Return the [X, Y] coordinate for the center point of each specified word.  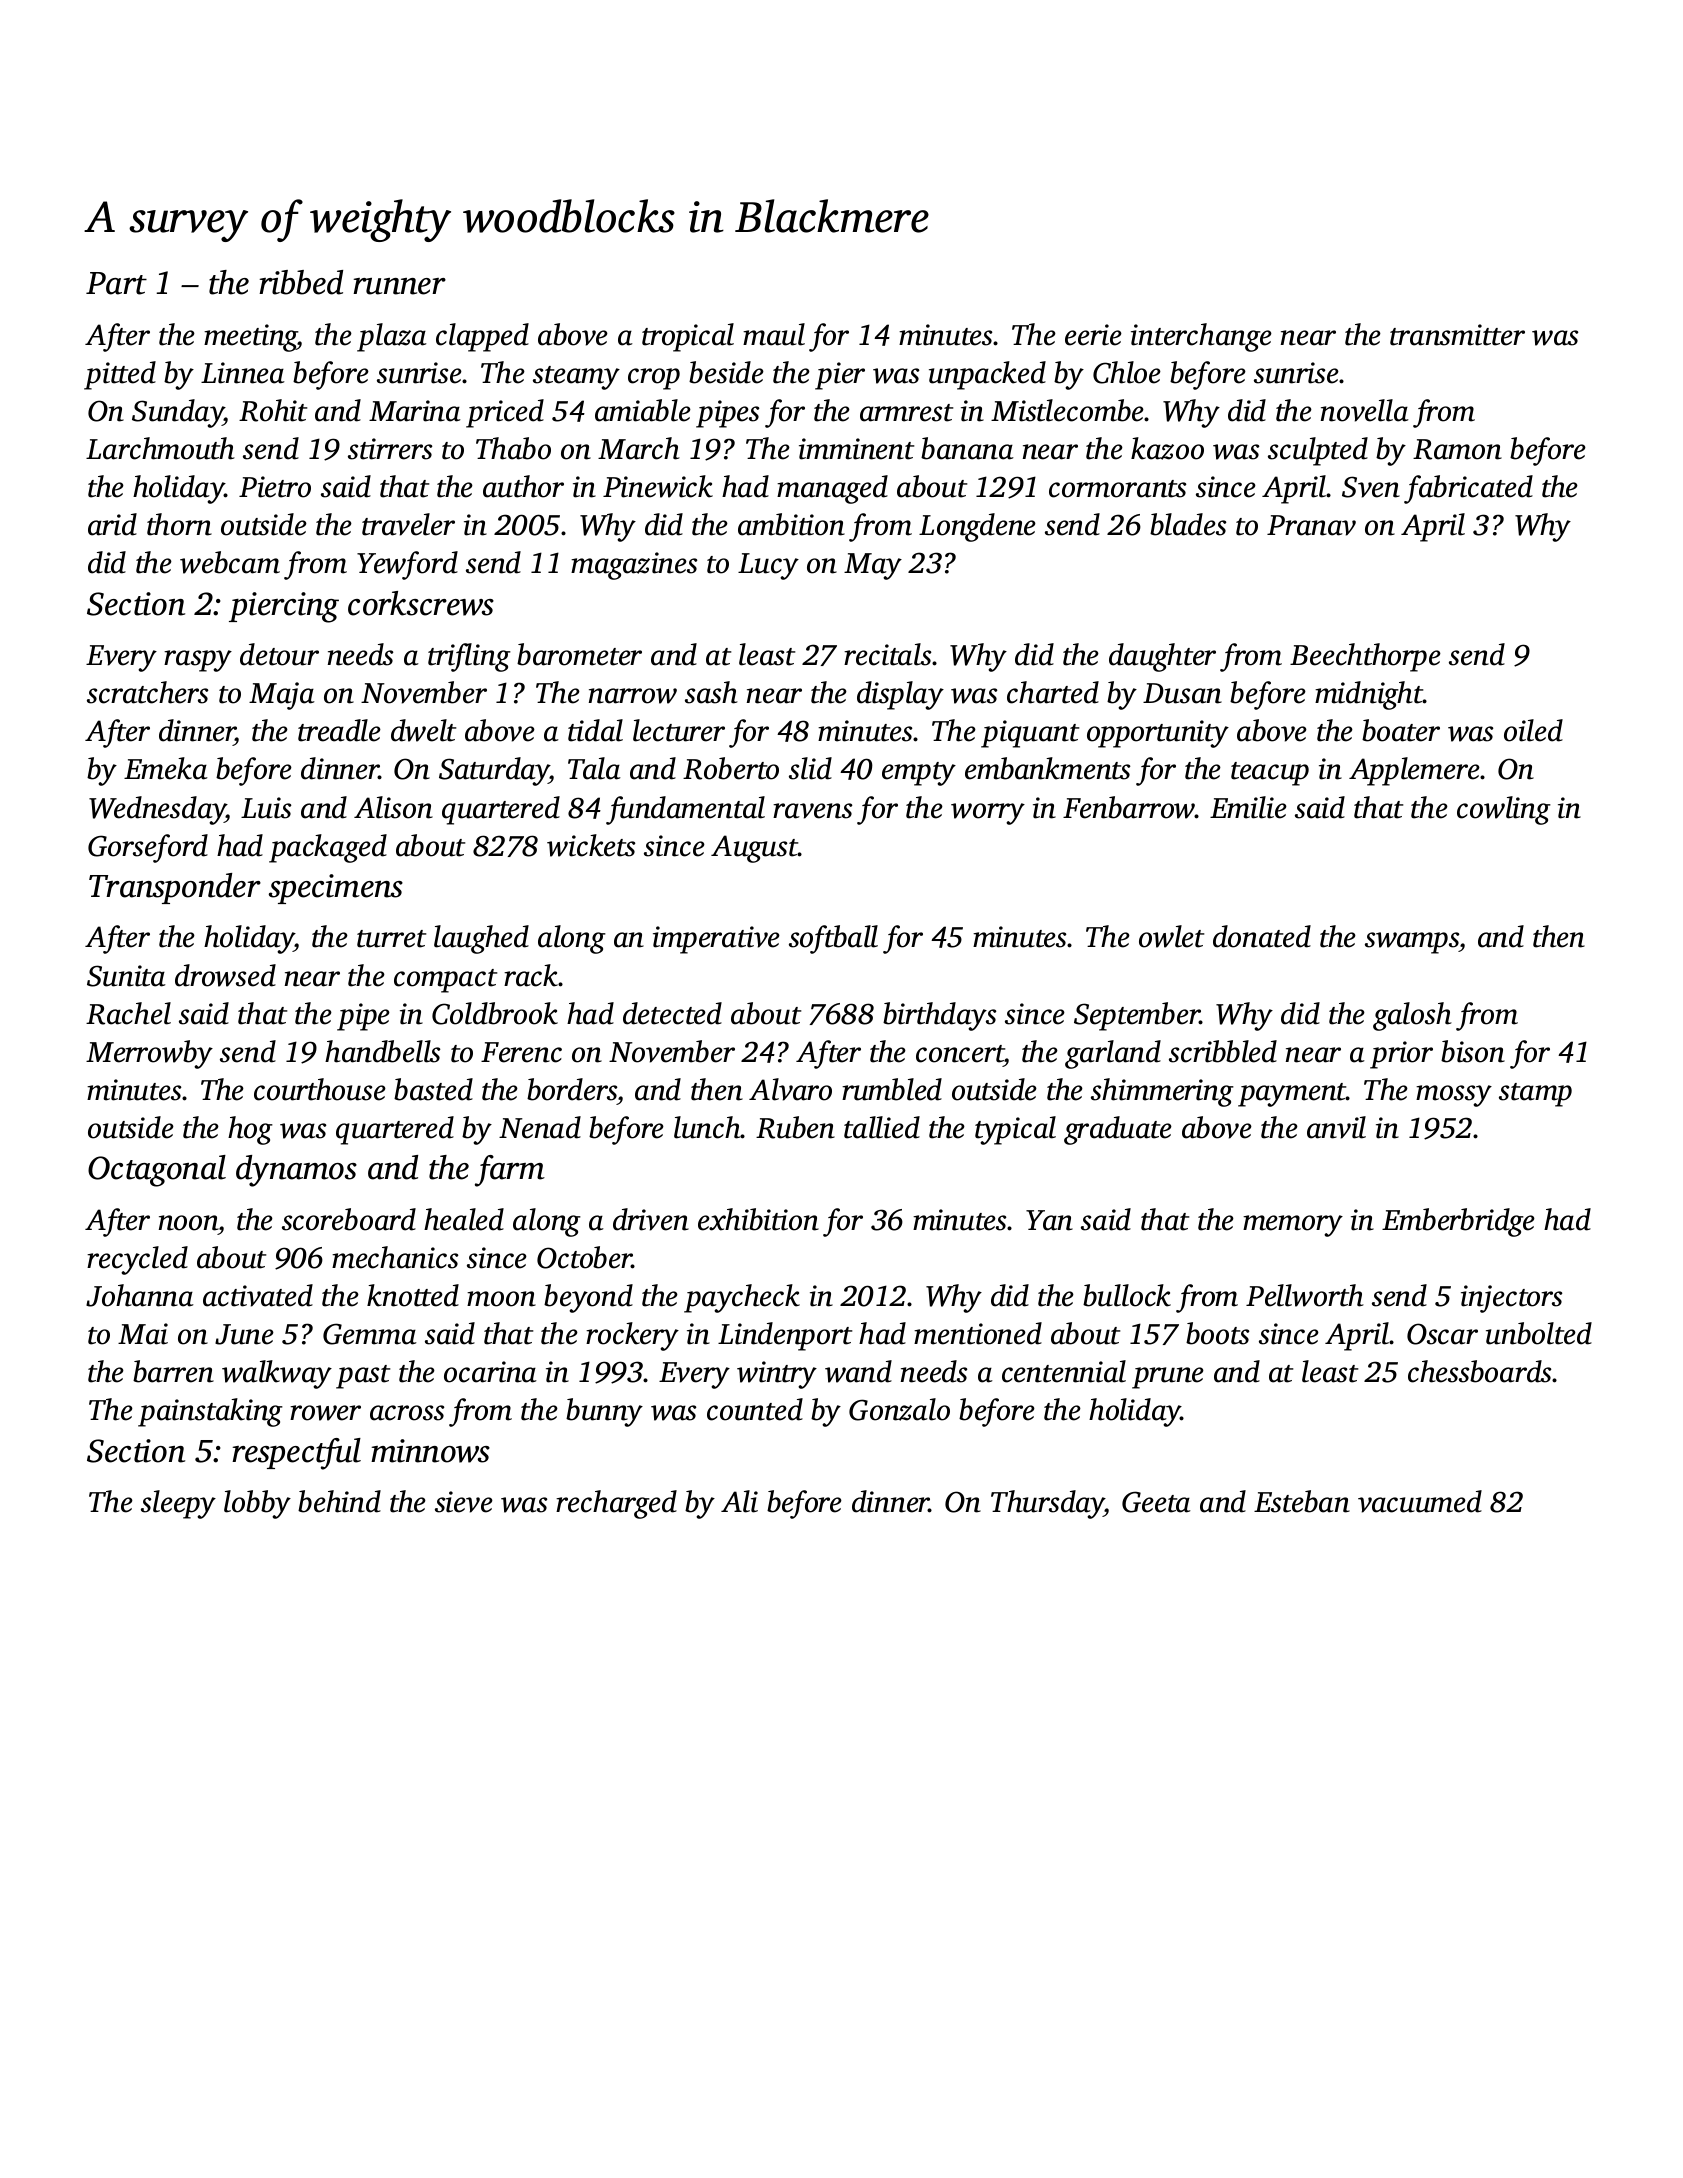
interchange [1201, 337]
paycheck [742, 1298]
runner [399, 286]
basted [433, 1089]
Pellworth [1305, 1295]
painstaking [210, 1412]
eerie [1093, 335]
